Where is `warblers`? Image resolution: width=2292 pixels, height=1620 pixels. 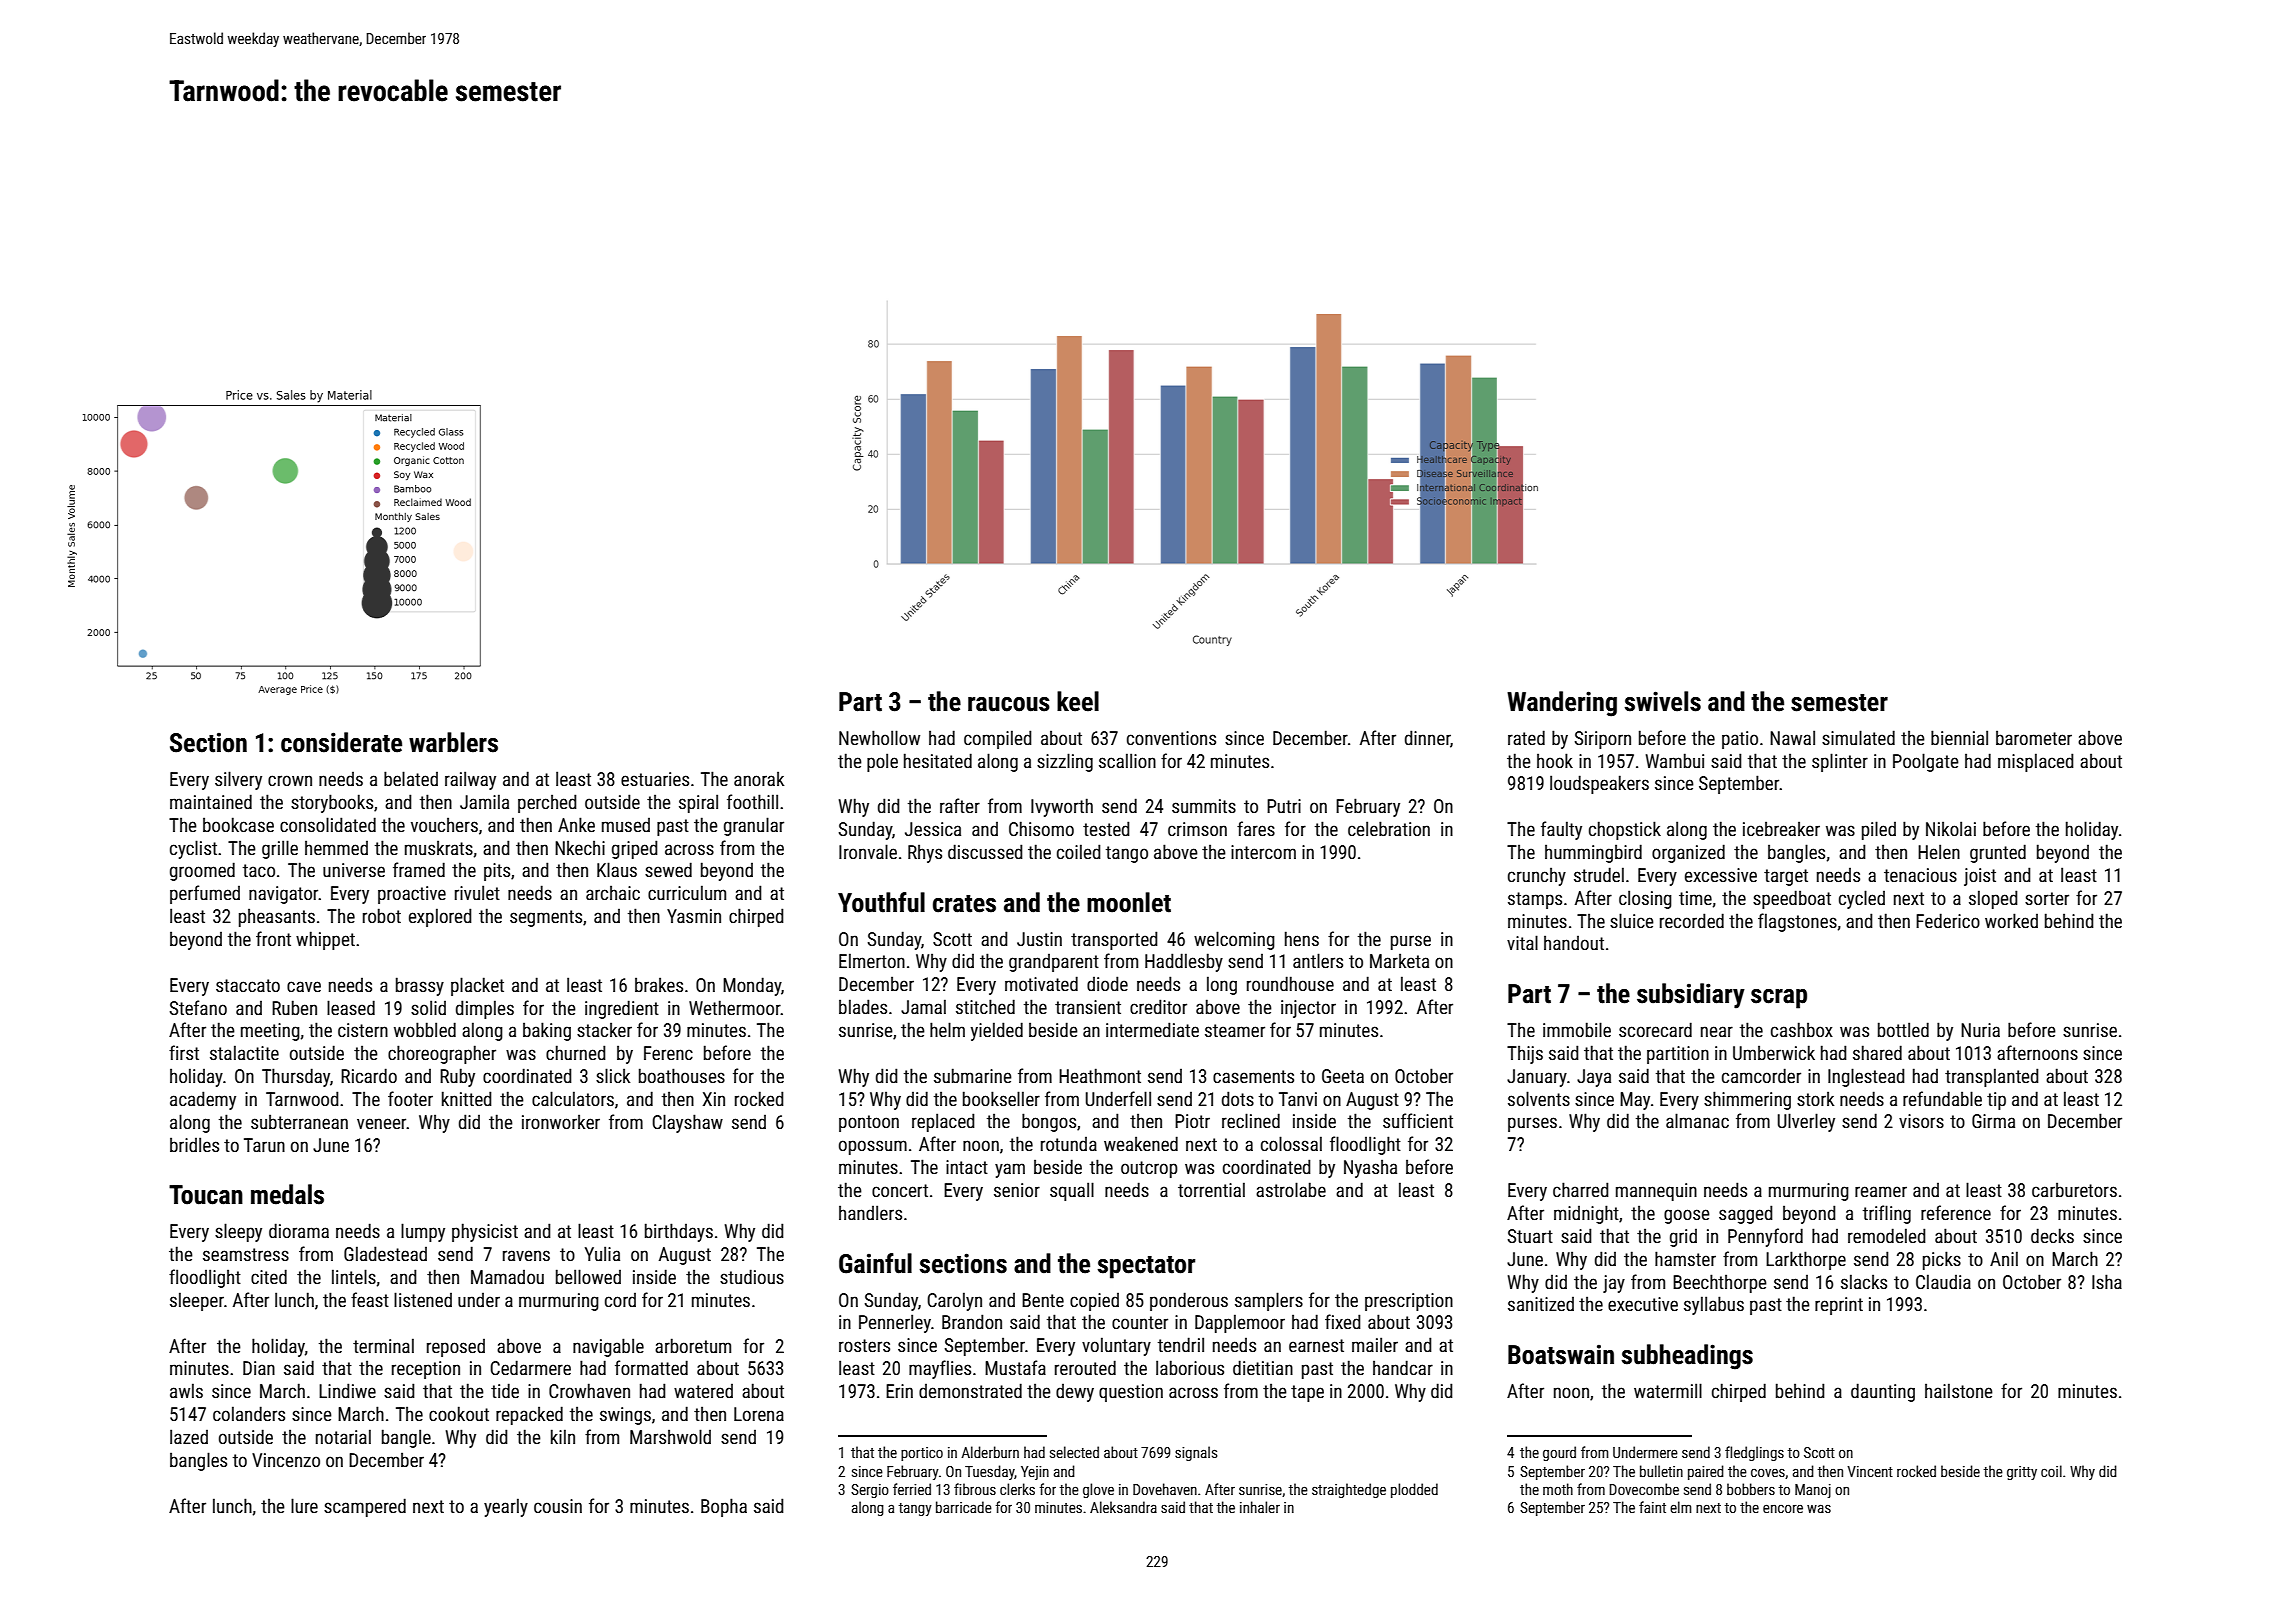
warblers is located at coordinates (453, 742).
